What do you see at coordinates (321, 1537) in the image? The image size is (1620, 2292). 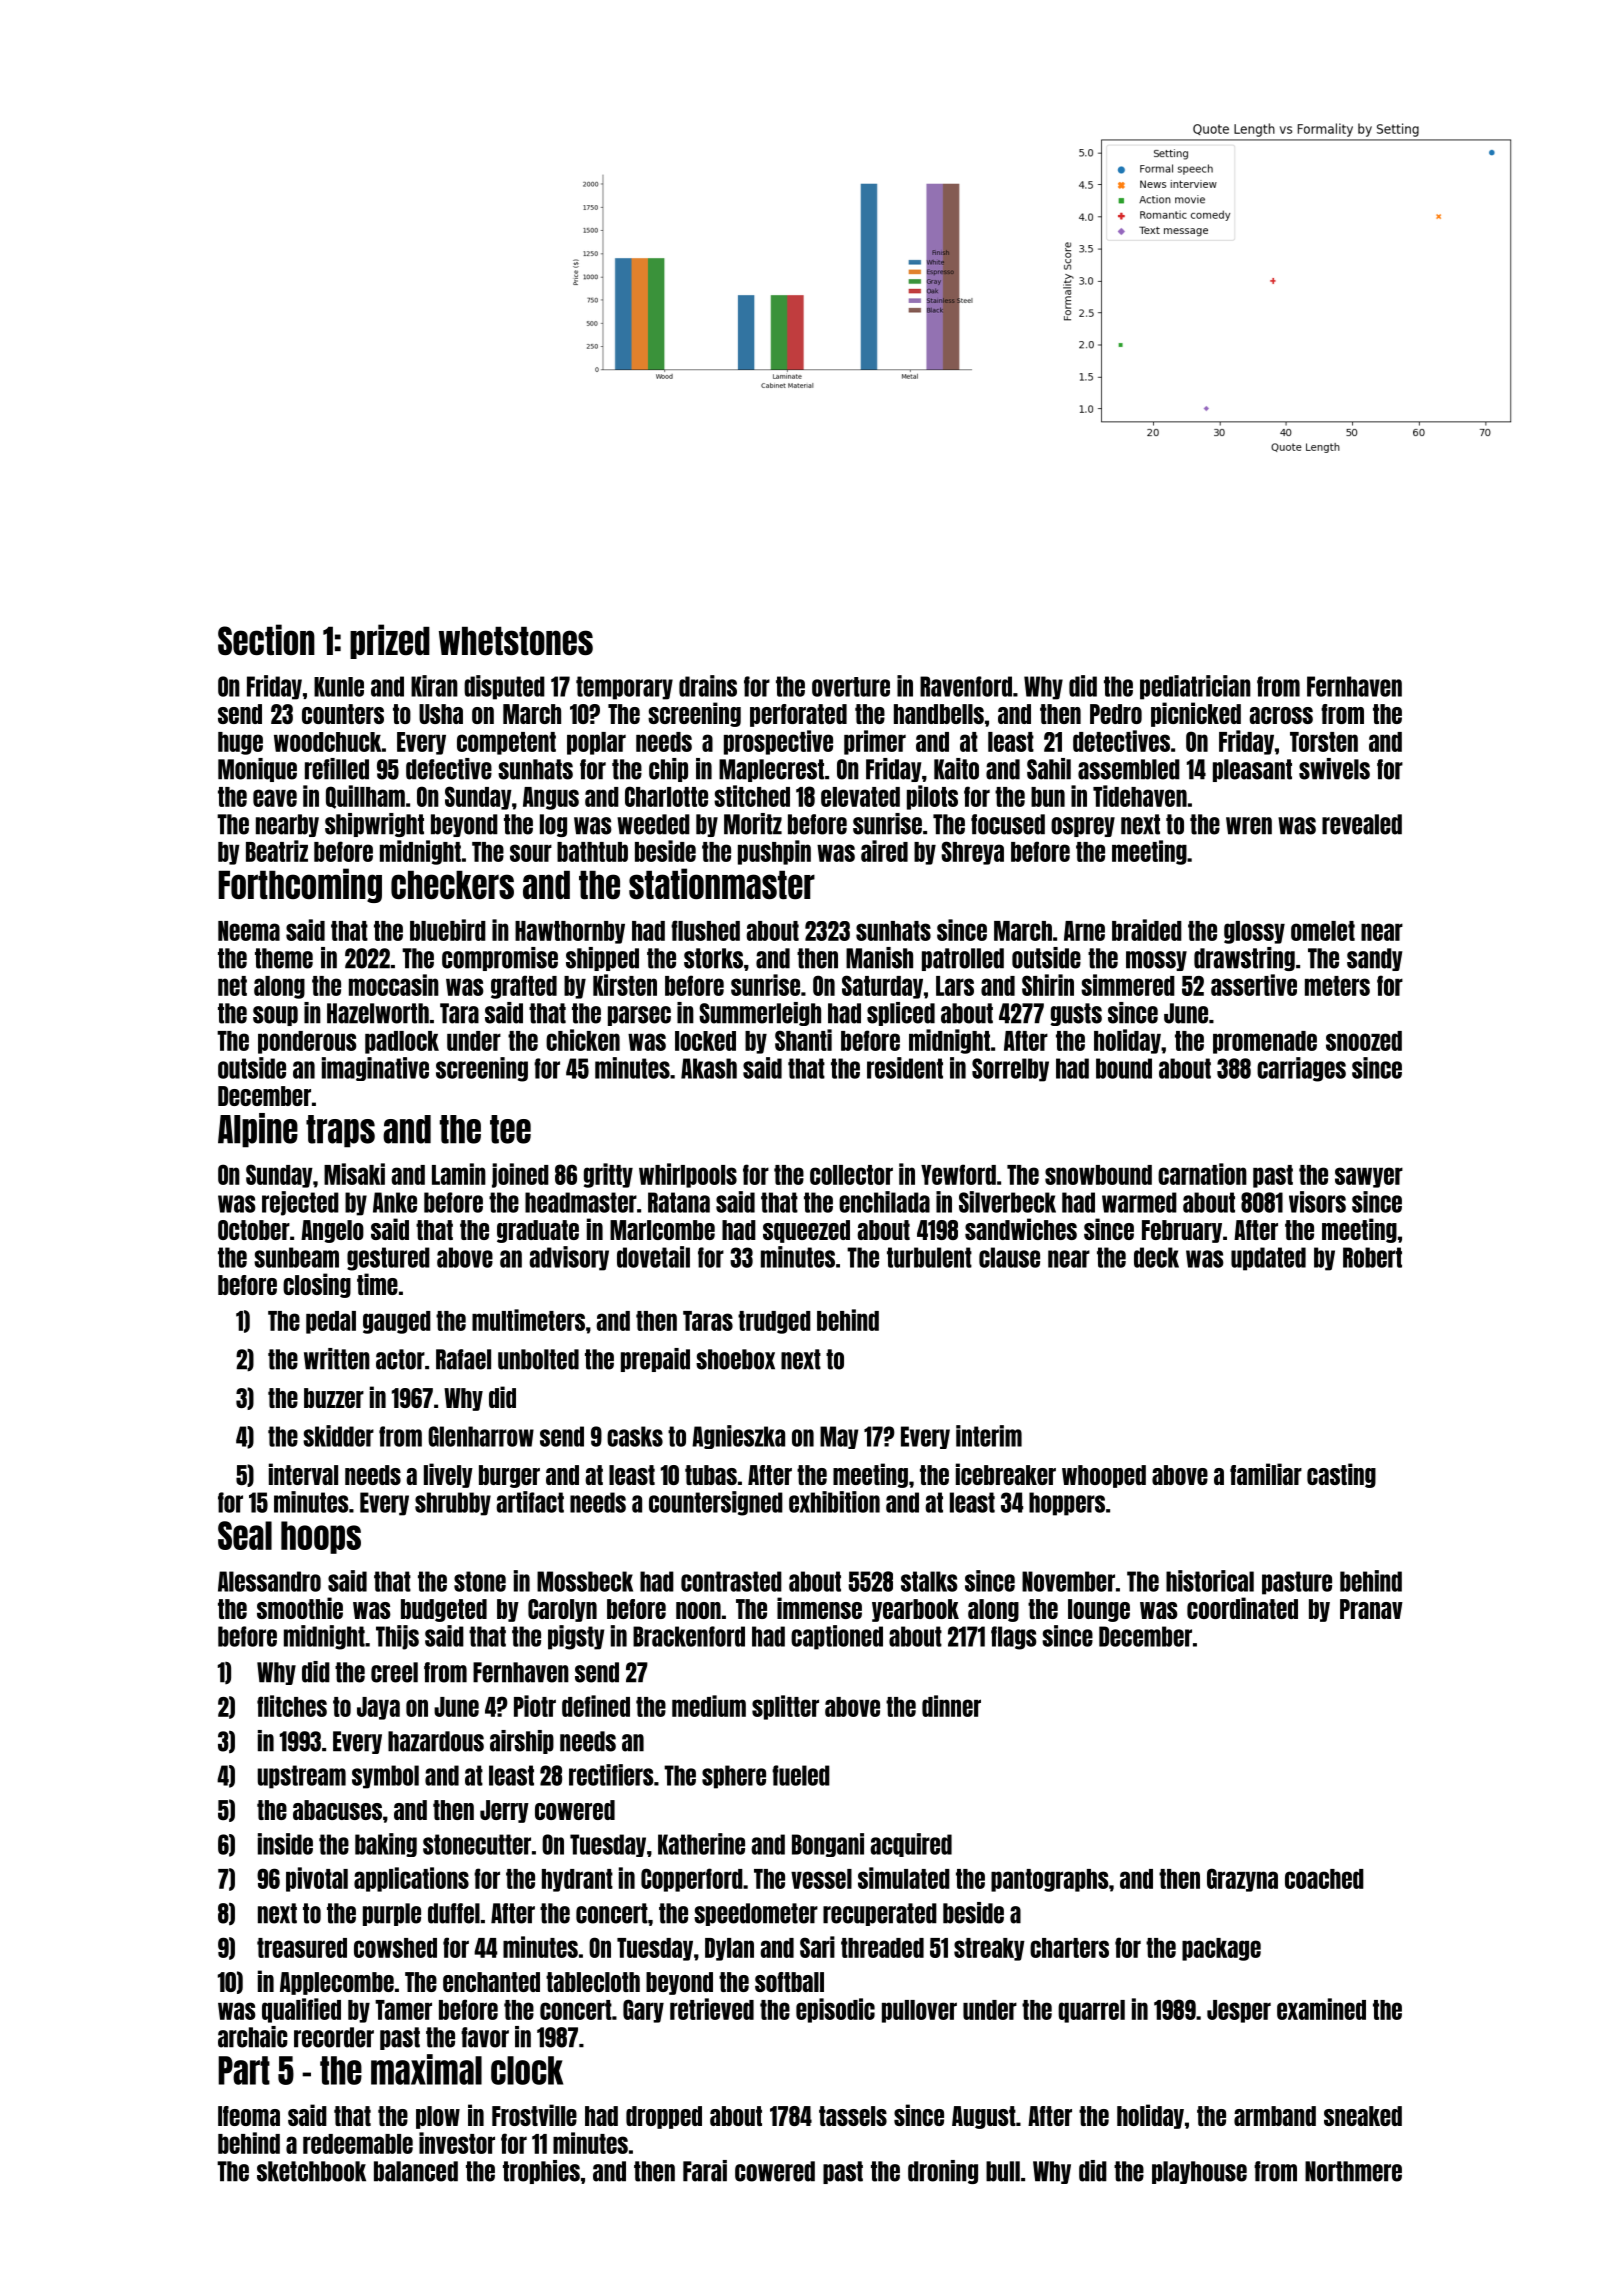 I see `hoops` at bounding box center [321, 1537].
